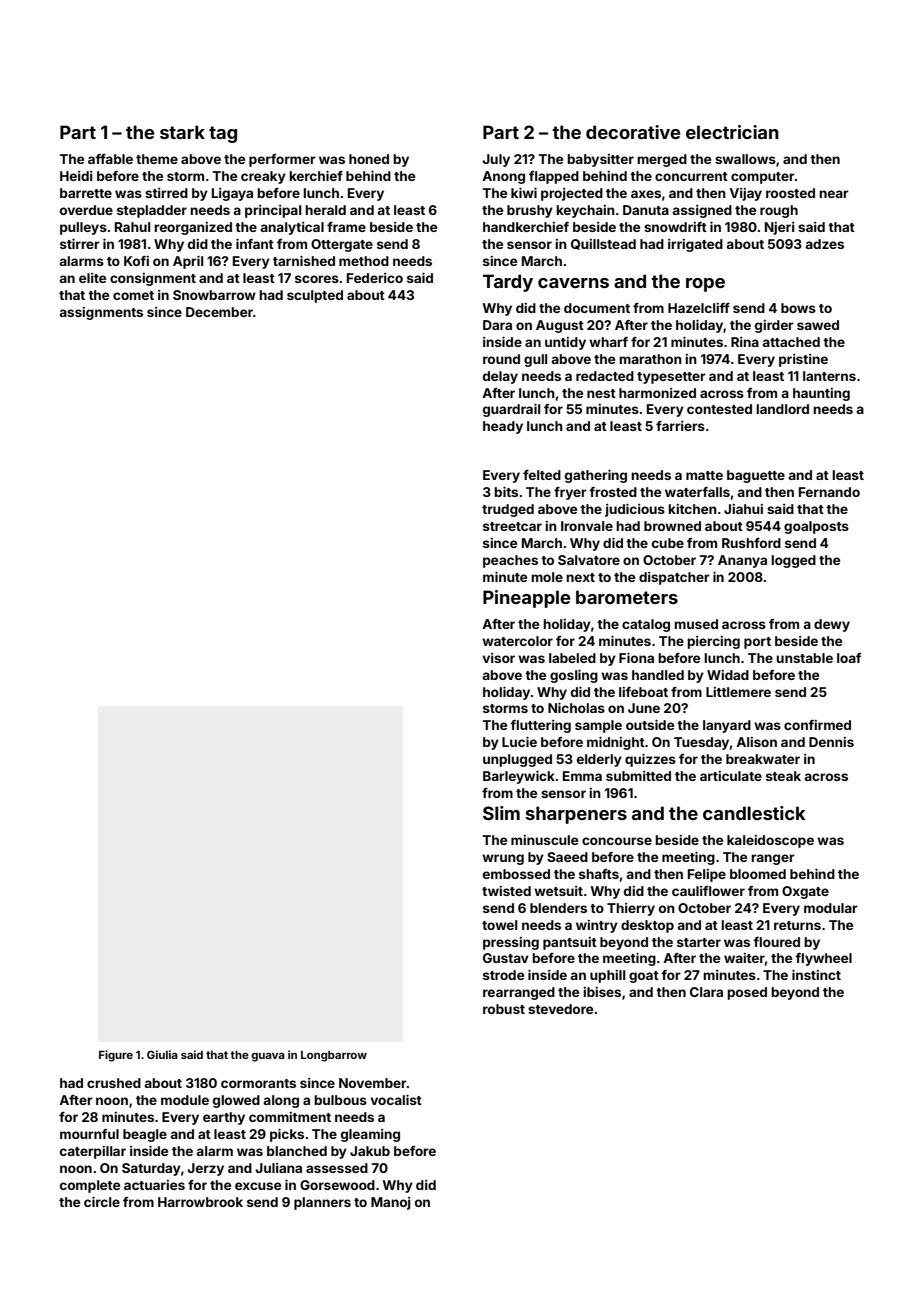 The height and width of the image is (1314, 924). What do you see at coordinates (696, 624) in the image?
I see `mused` at bounding box center [696, 624].
